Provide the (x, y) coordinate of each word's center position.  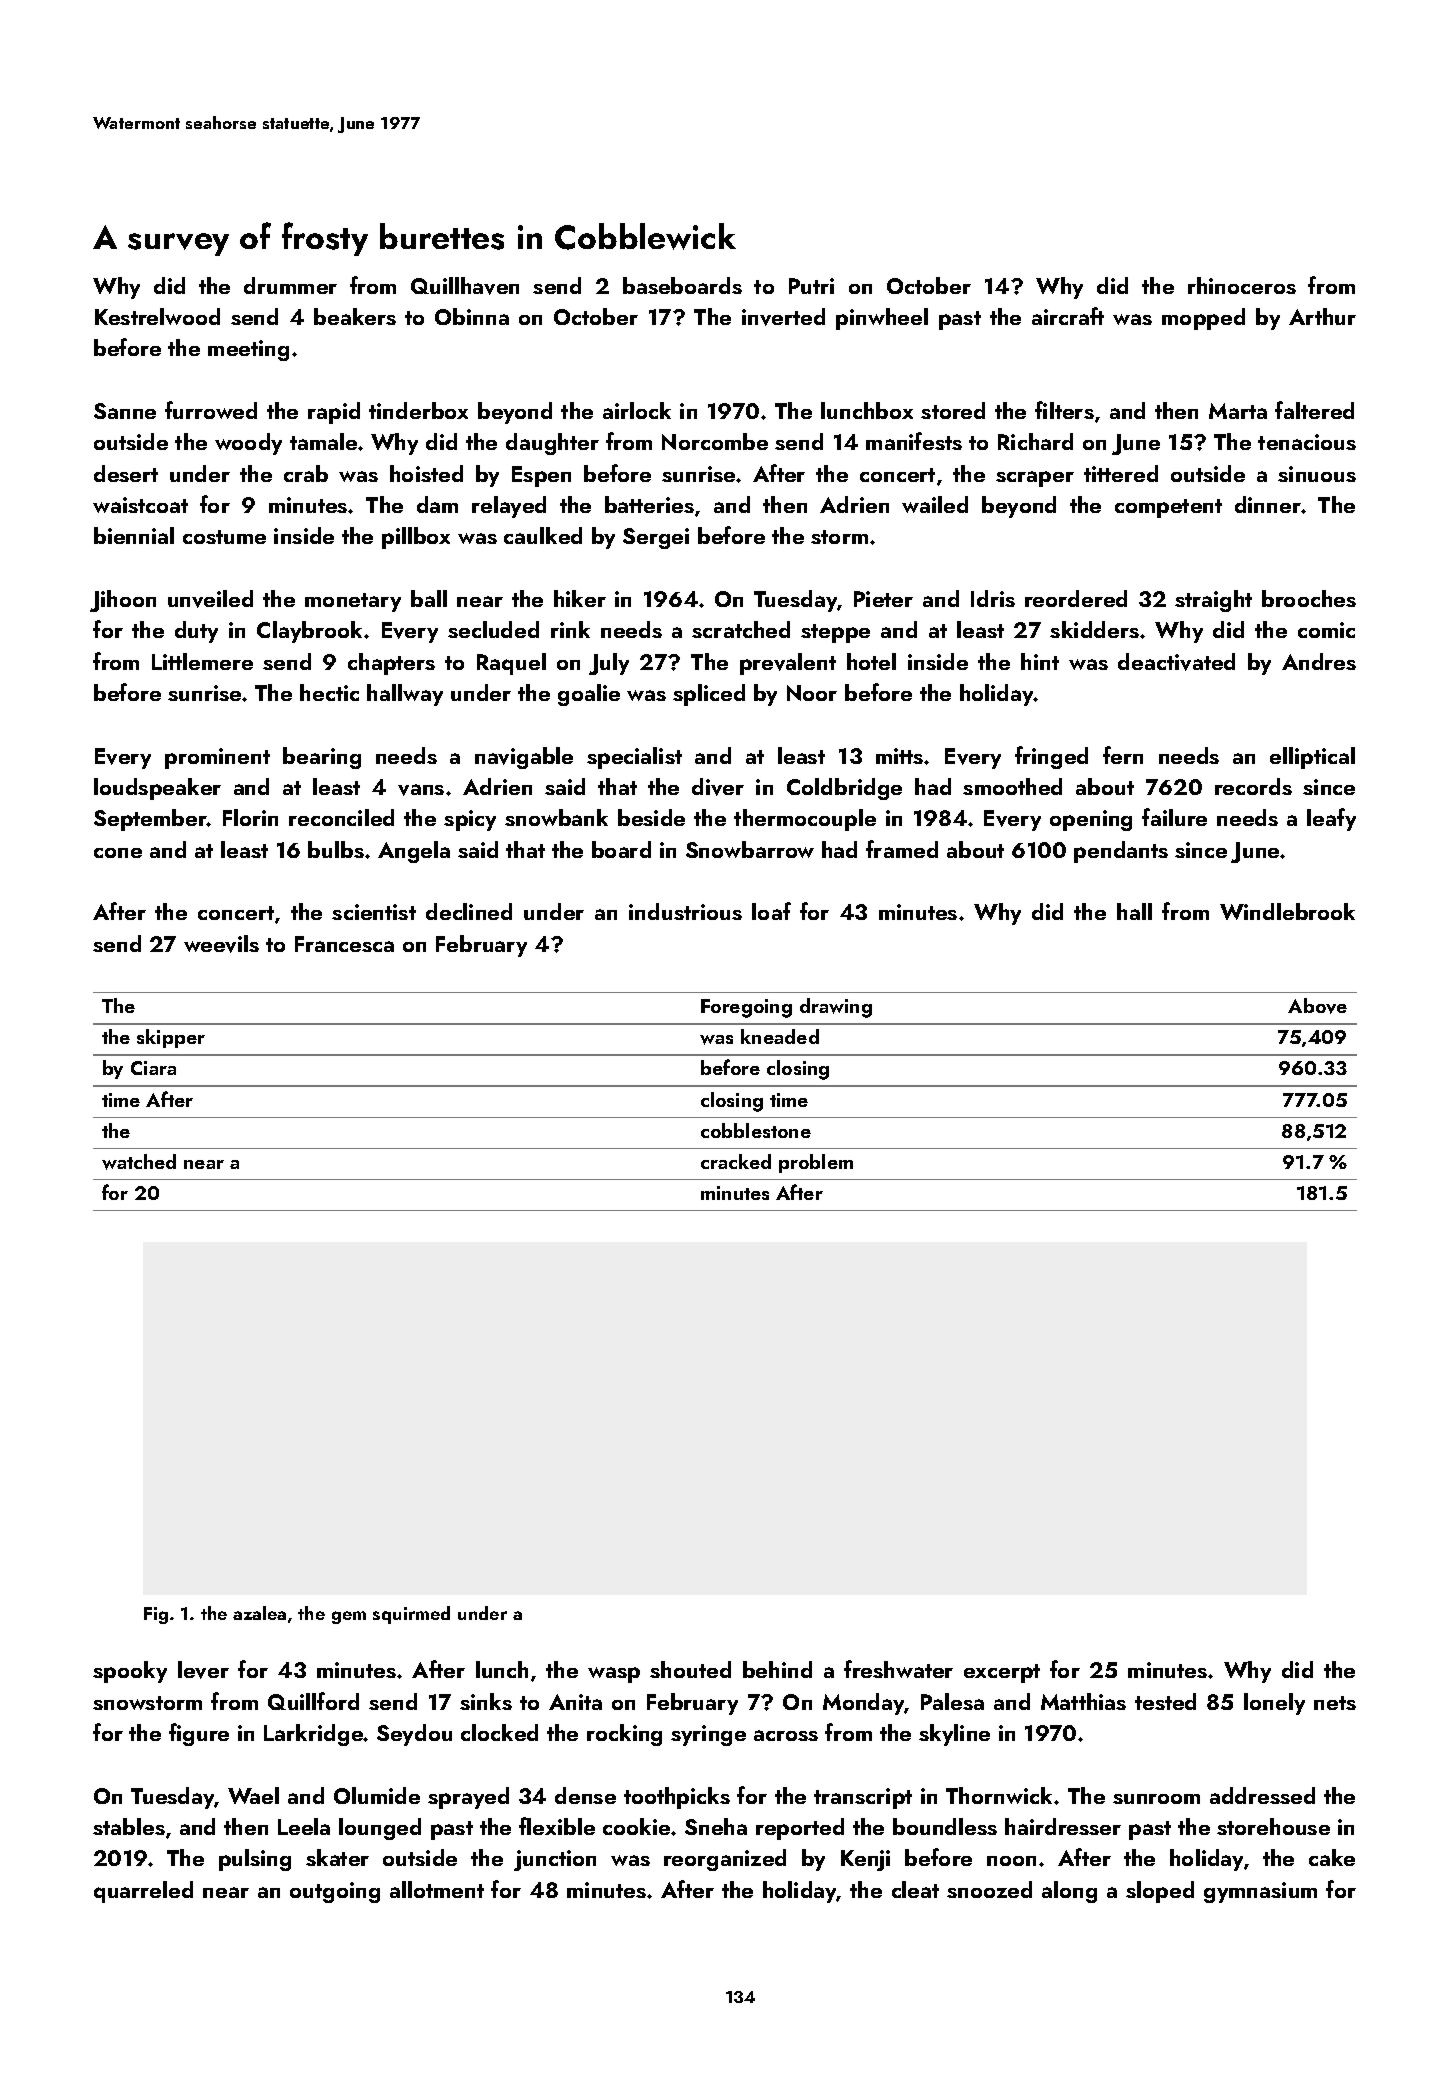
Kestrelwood (157, 316)
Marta (1238, 411)
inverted (783, 317)
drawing (836, 1008)
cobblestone (756, 1130)
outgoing (335, 1892)
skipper (171, 1038)
